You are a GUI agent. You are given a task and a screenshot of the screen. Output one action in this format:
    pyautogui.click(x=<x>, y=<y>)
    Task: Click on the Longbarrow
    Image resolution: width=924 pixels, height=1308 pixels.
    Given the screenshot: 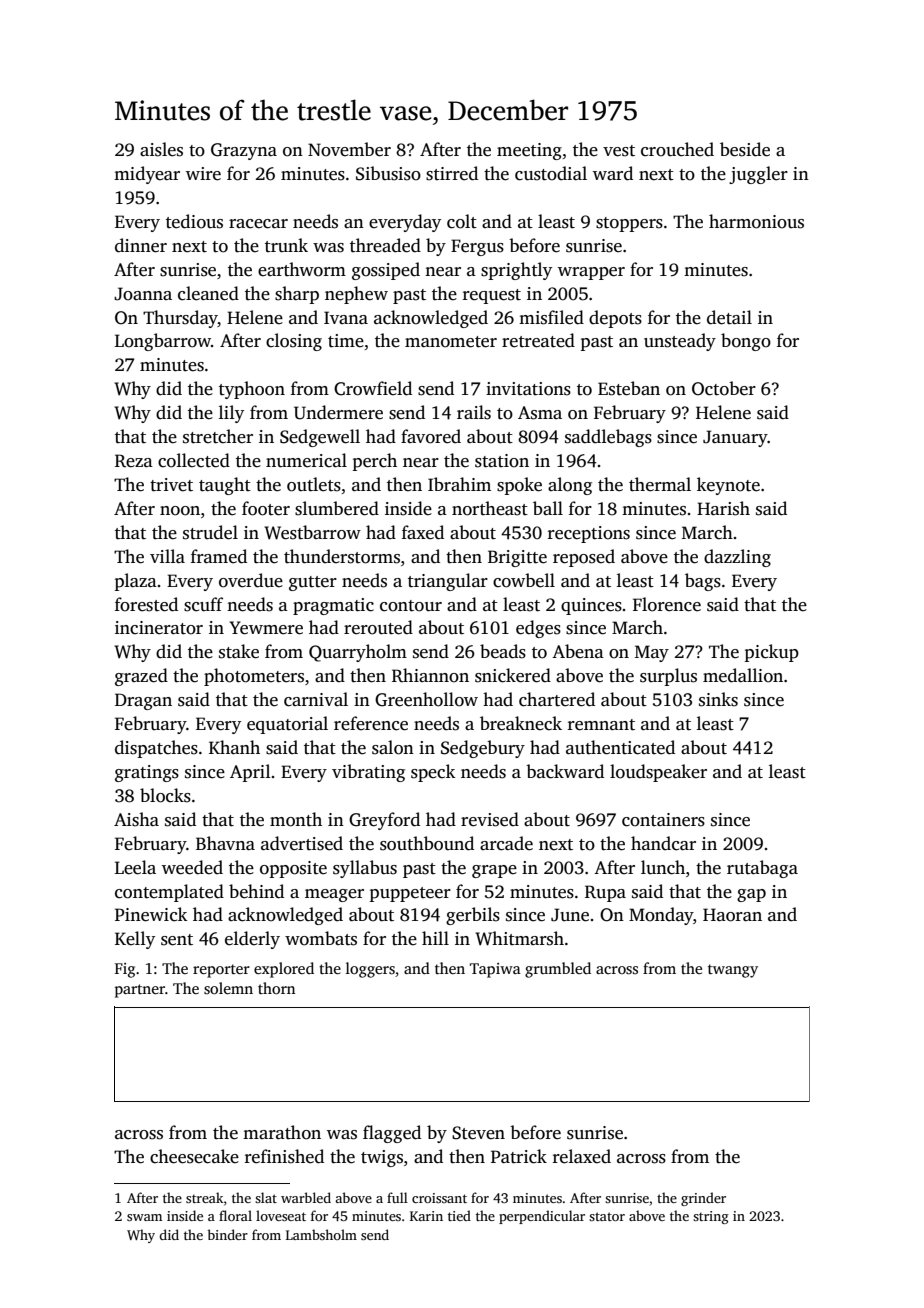 What is the action you would take?
    pyautogui.click(x=163, y=342)
